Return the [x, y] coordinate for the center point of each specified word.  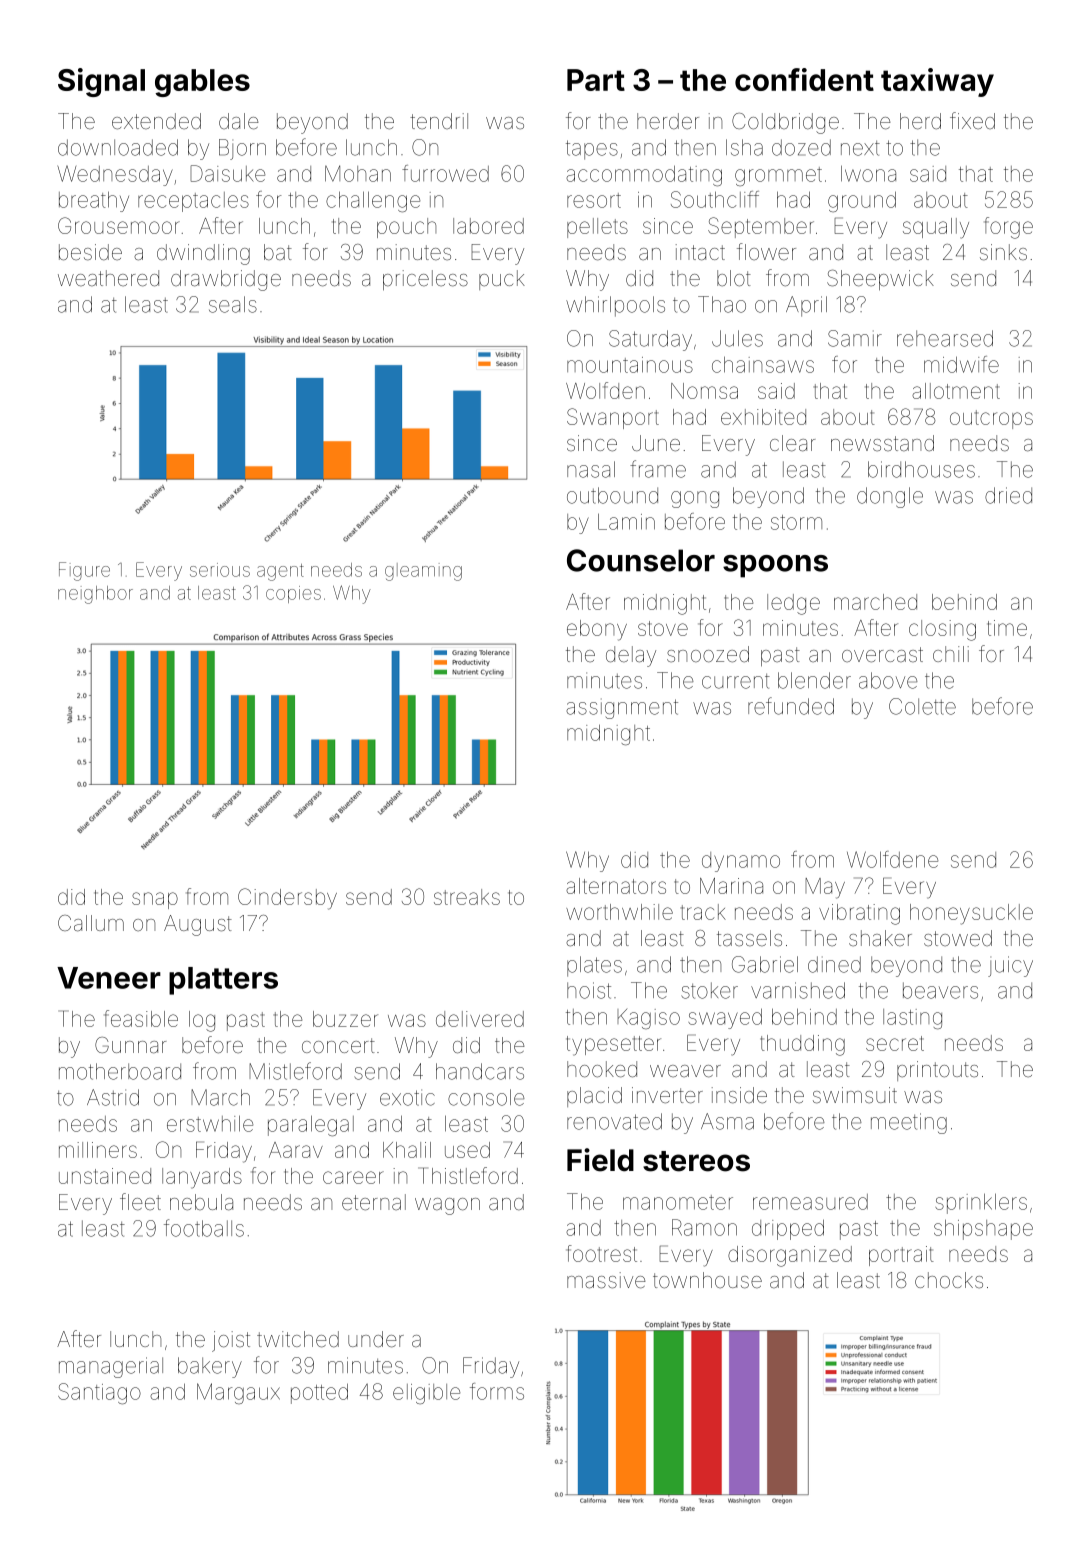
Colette [922, 706]
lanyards [202, 1178]
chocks [949, 1280]
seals [233, 304]
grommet [778, 176]
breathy [94, 201]
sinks [1003, 252]
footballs [204, 1228]
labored [488, 226]
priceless [425, 280]
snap [155, 900]
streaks [467, 897]
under [376, 1339]
